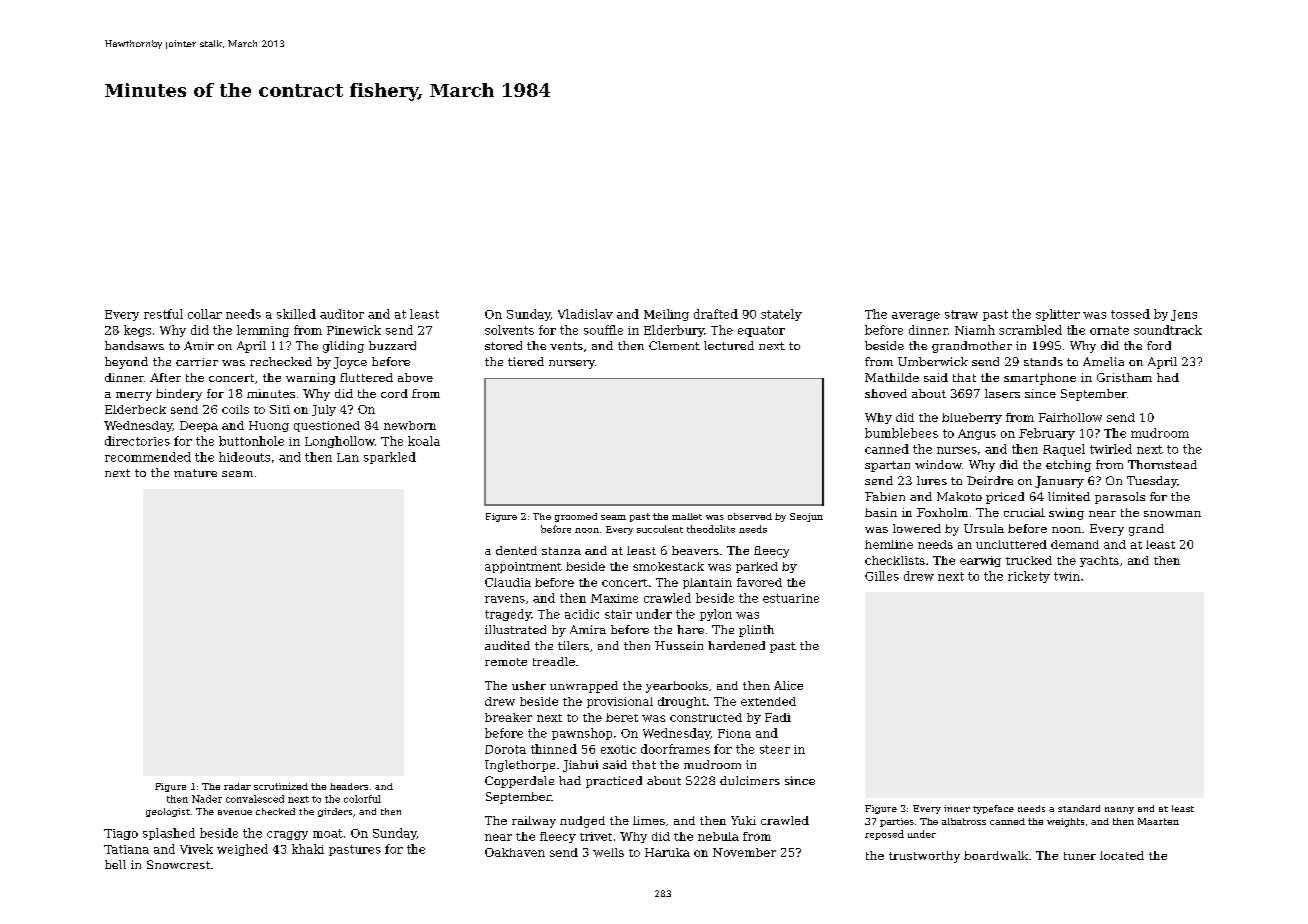 The width and height of the page is (1308, 924). I want to click on Fairhollow, so click(1070, 417).
